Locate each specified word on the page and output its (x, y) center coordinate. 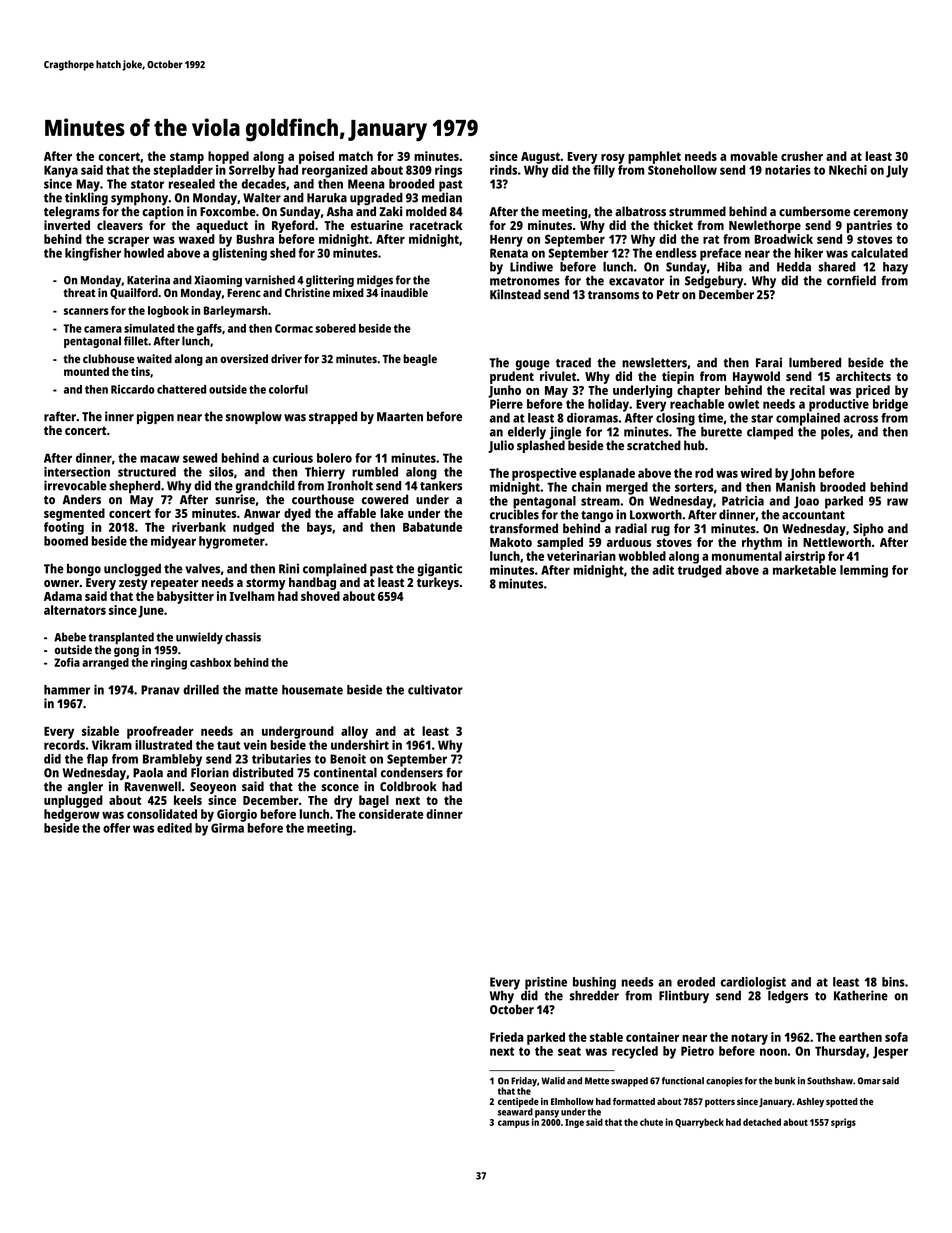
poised (316, 157)
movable (754, 156)
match (356, 156)
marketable (804, 570)
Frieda (507, 1037)
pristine (546, 983)
